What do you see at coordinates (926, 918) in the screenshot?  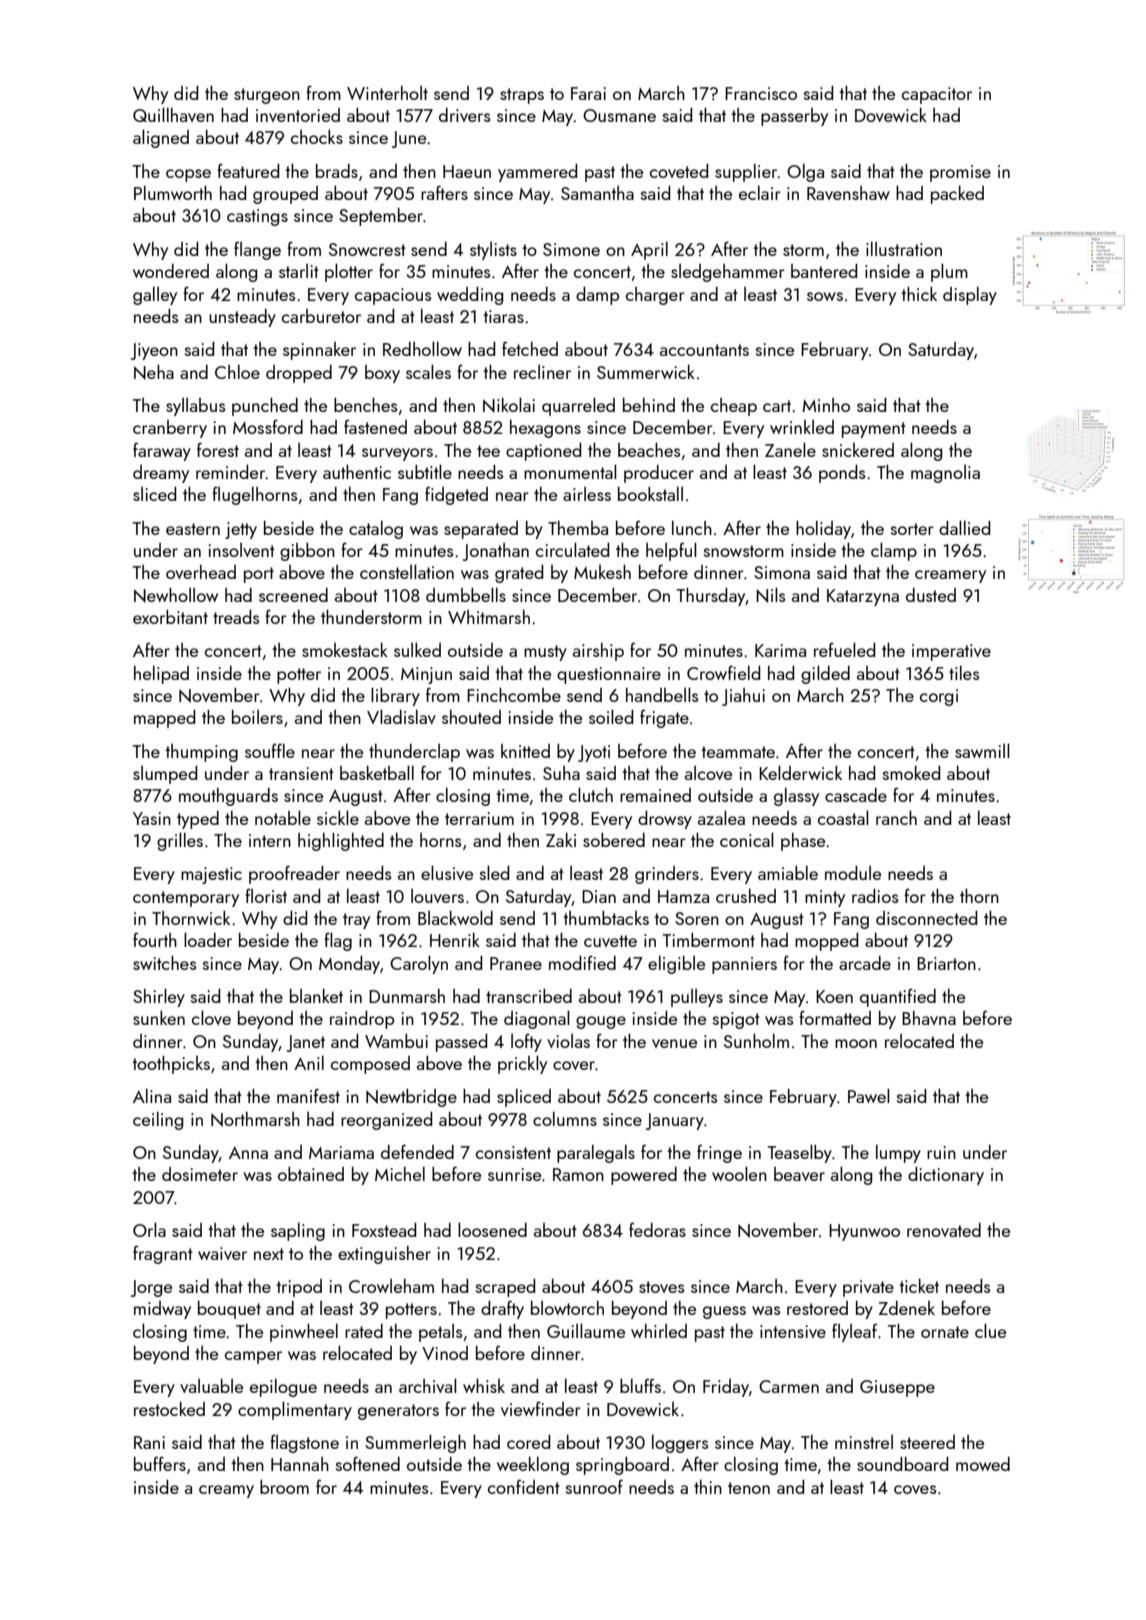 I see `disconnected` at bounding box center [926, 918].
